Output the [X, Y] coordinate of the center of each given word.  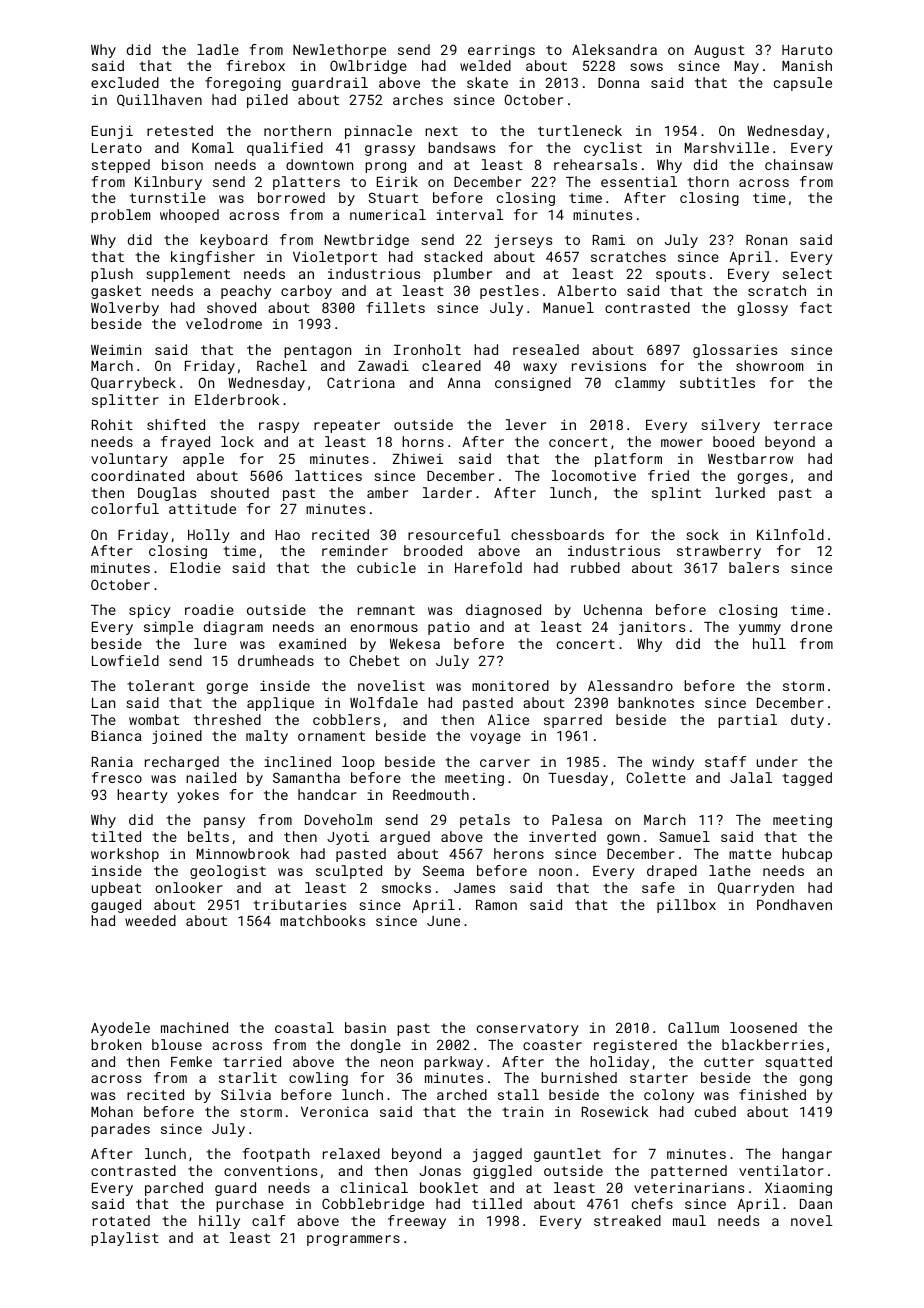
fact [816, 307]
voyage [495, 738]
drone [811, 626]
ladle [218, 49]
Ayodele [120, 1029]
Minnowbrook [243, 853]
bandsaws [461, 147]
